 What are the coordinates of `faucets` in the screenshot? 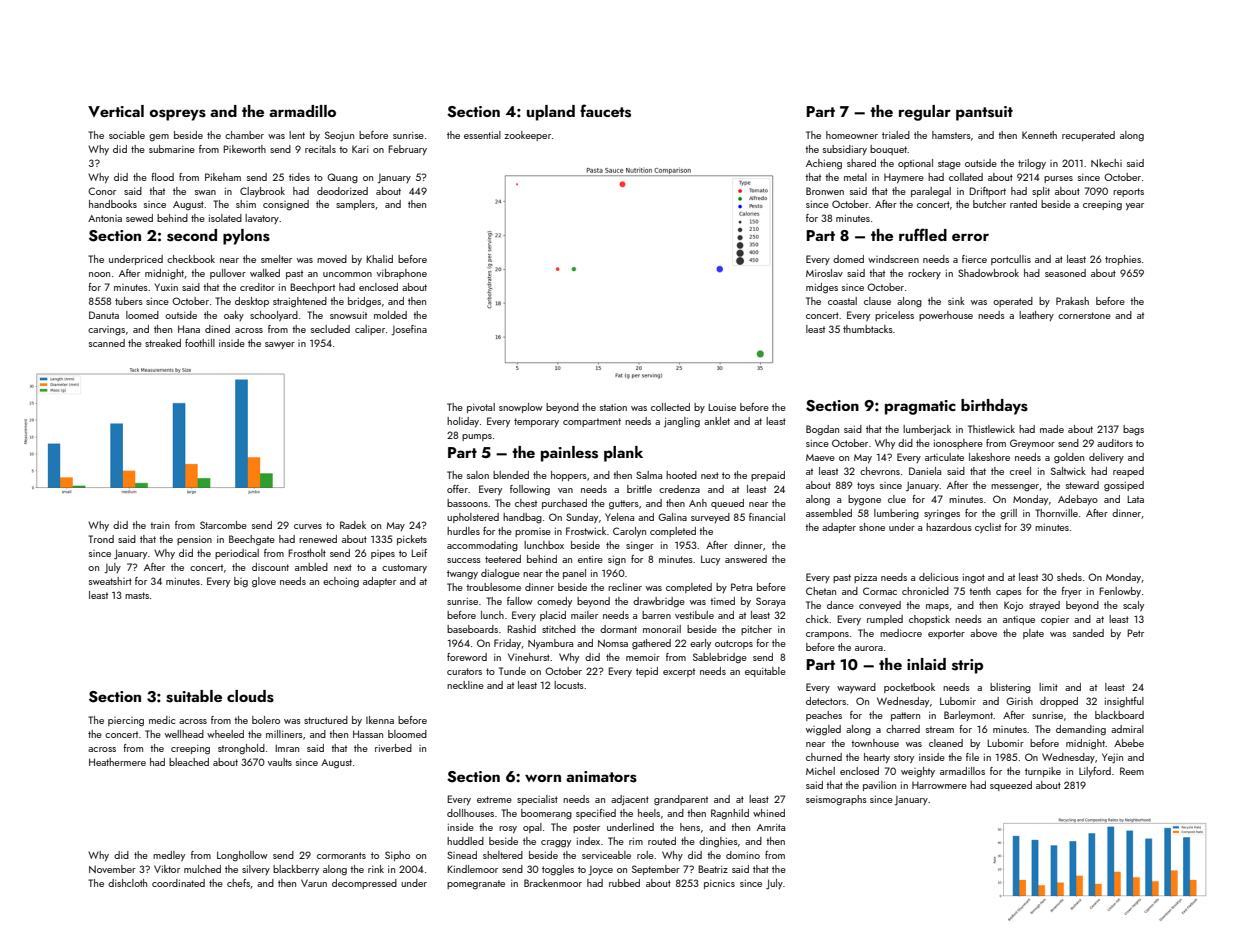 It's located at (605, 111).
